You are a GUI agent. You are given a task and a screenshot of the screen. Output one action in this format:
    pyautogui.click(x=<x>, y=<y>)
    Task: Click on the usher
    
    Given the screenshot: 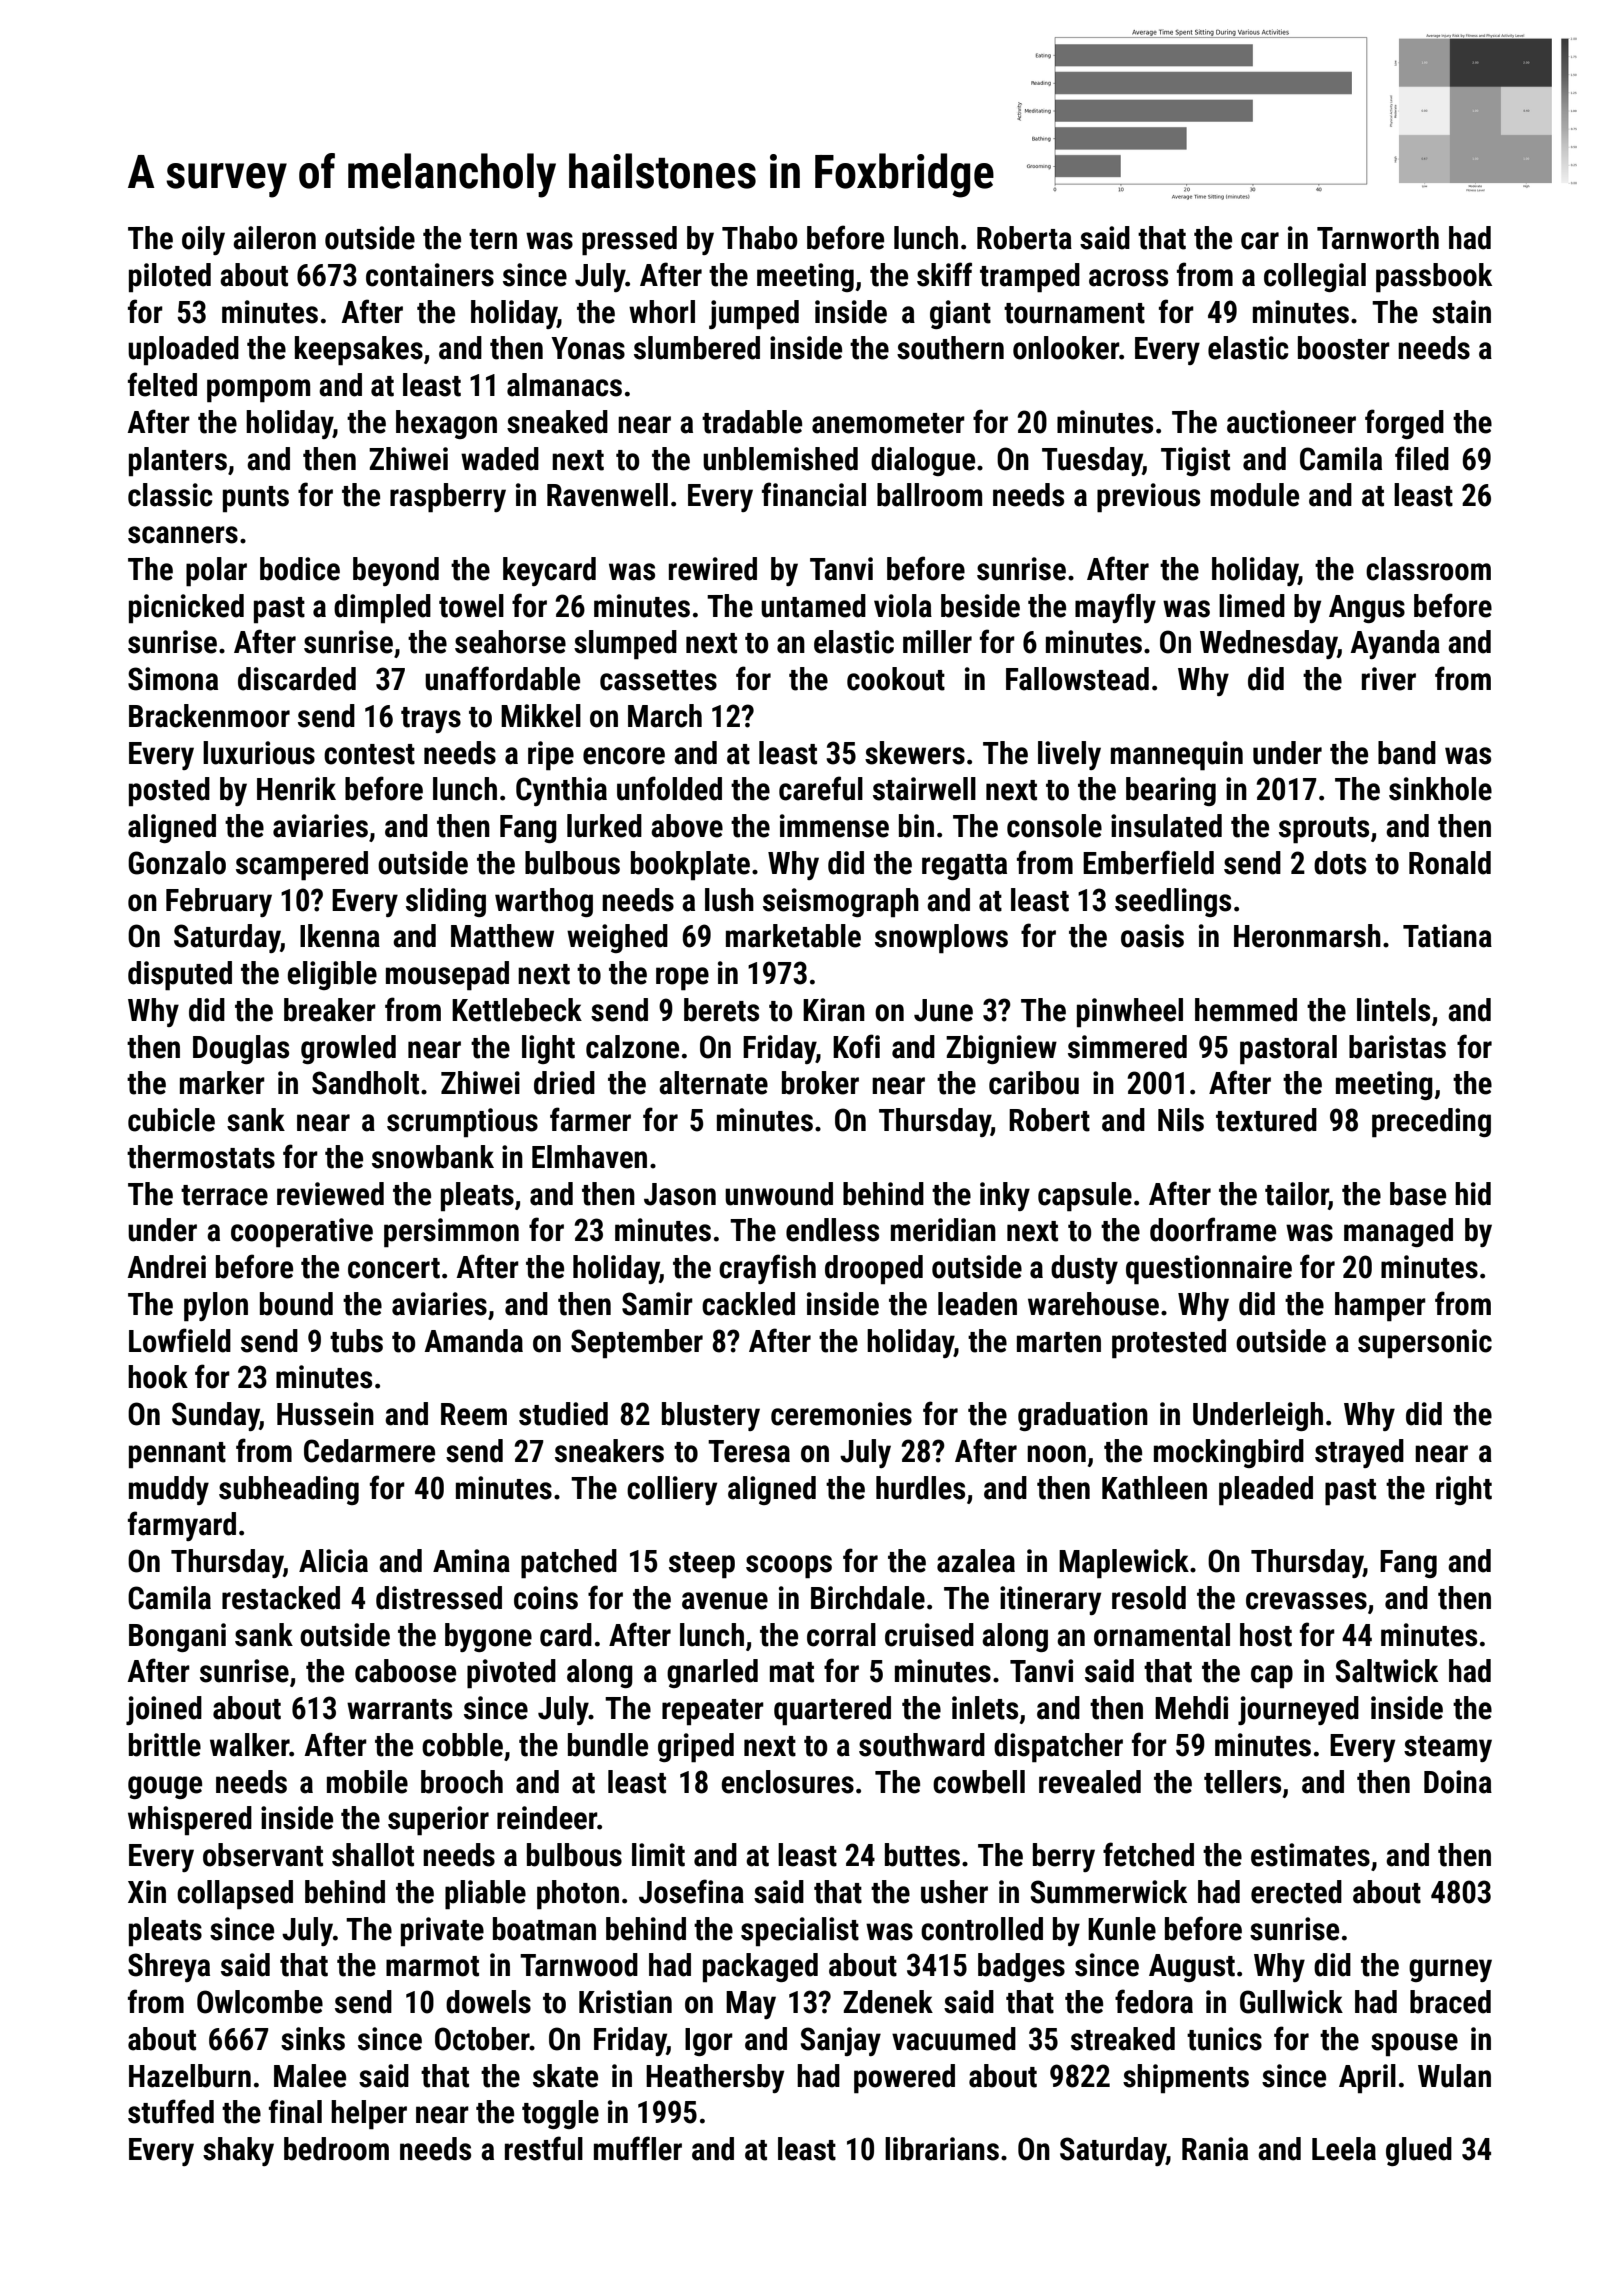 What is the action you would take?
    pyautogui.click(x=954, y=1892)
